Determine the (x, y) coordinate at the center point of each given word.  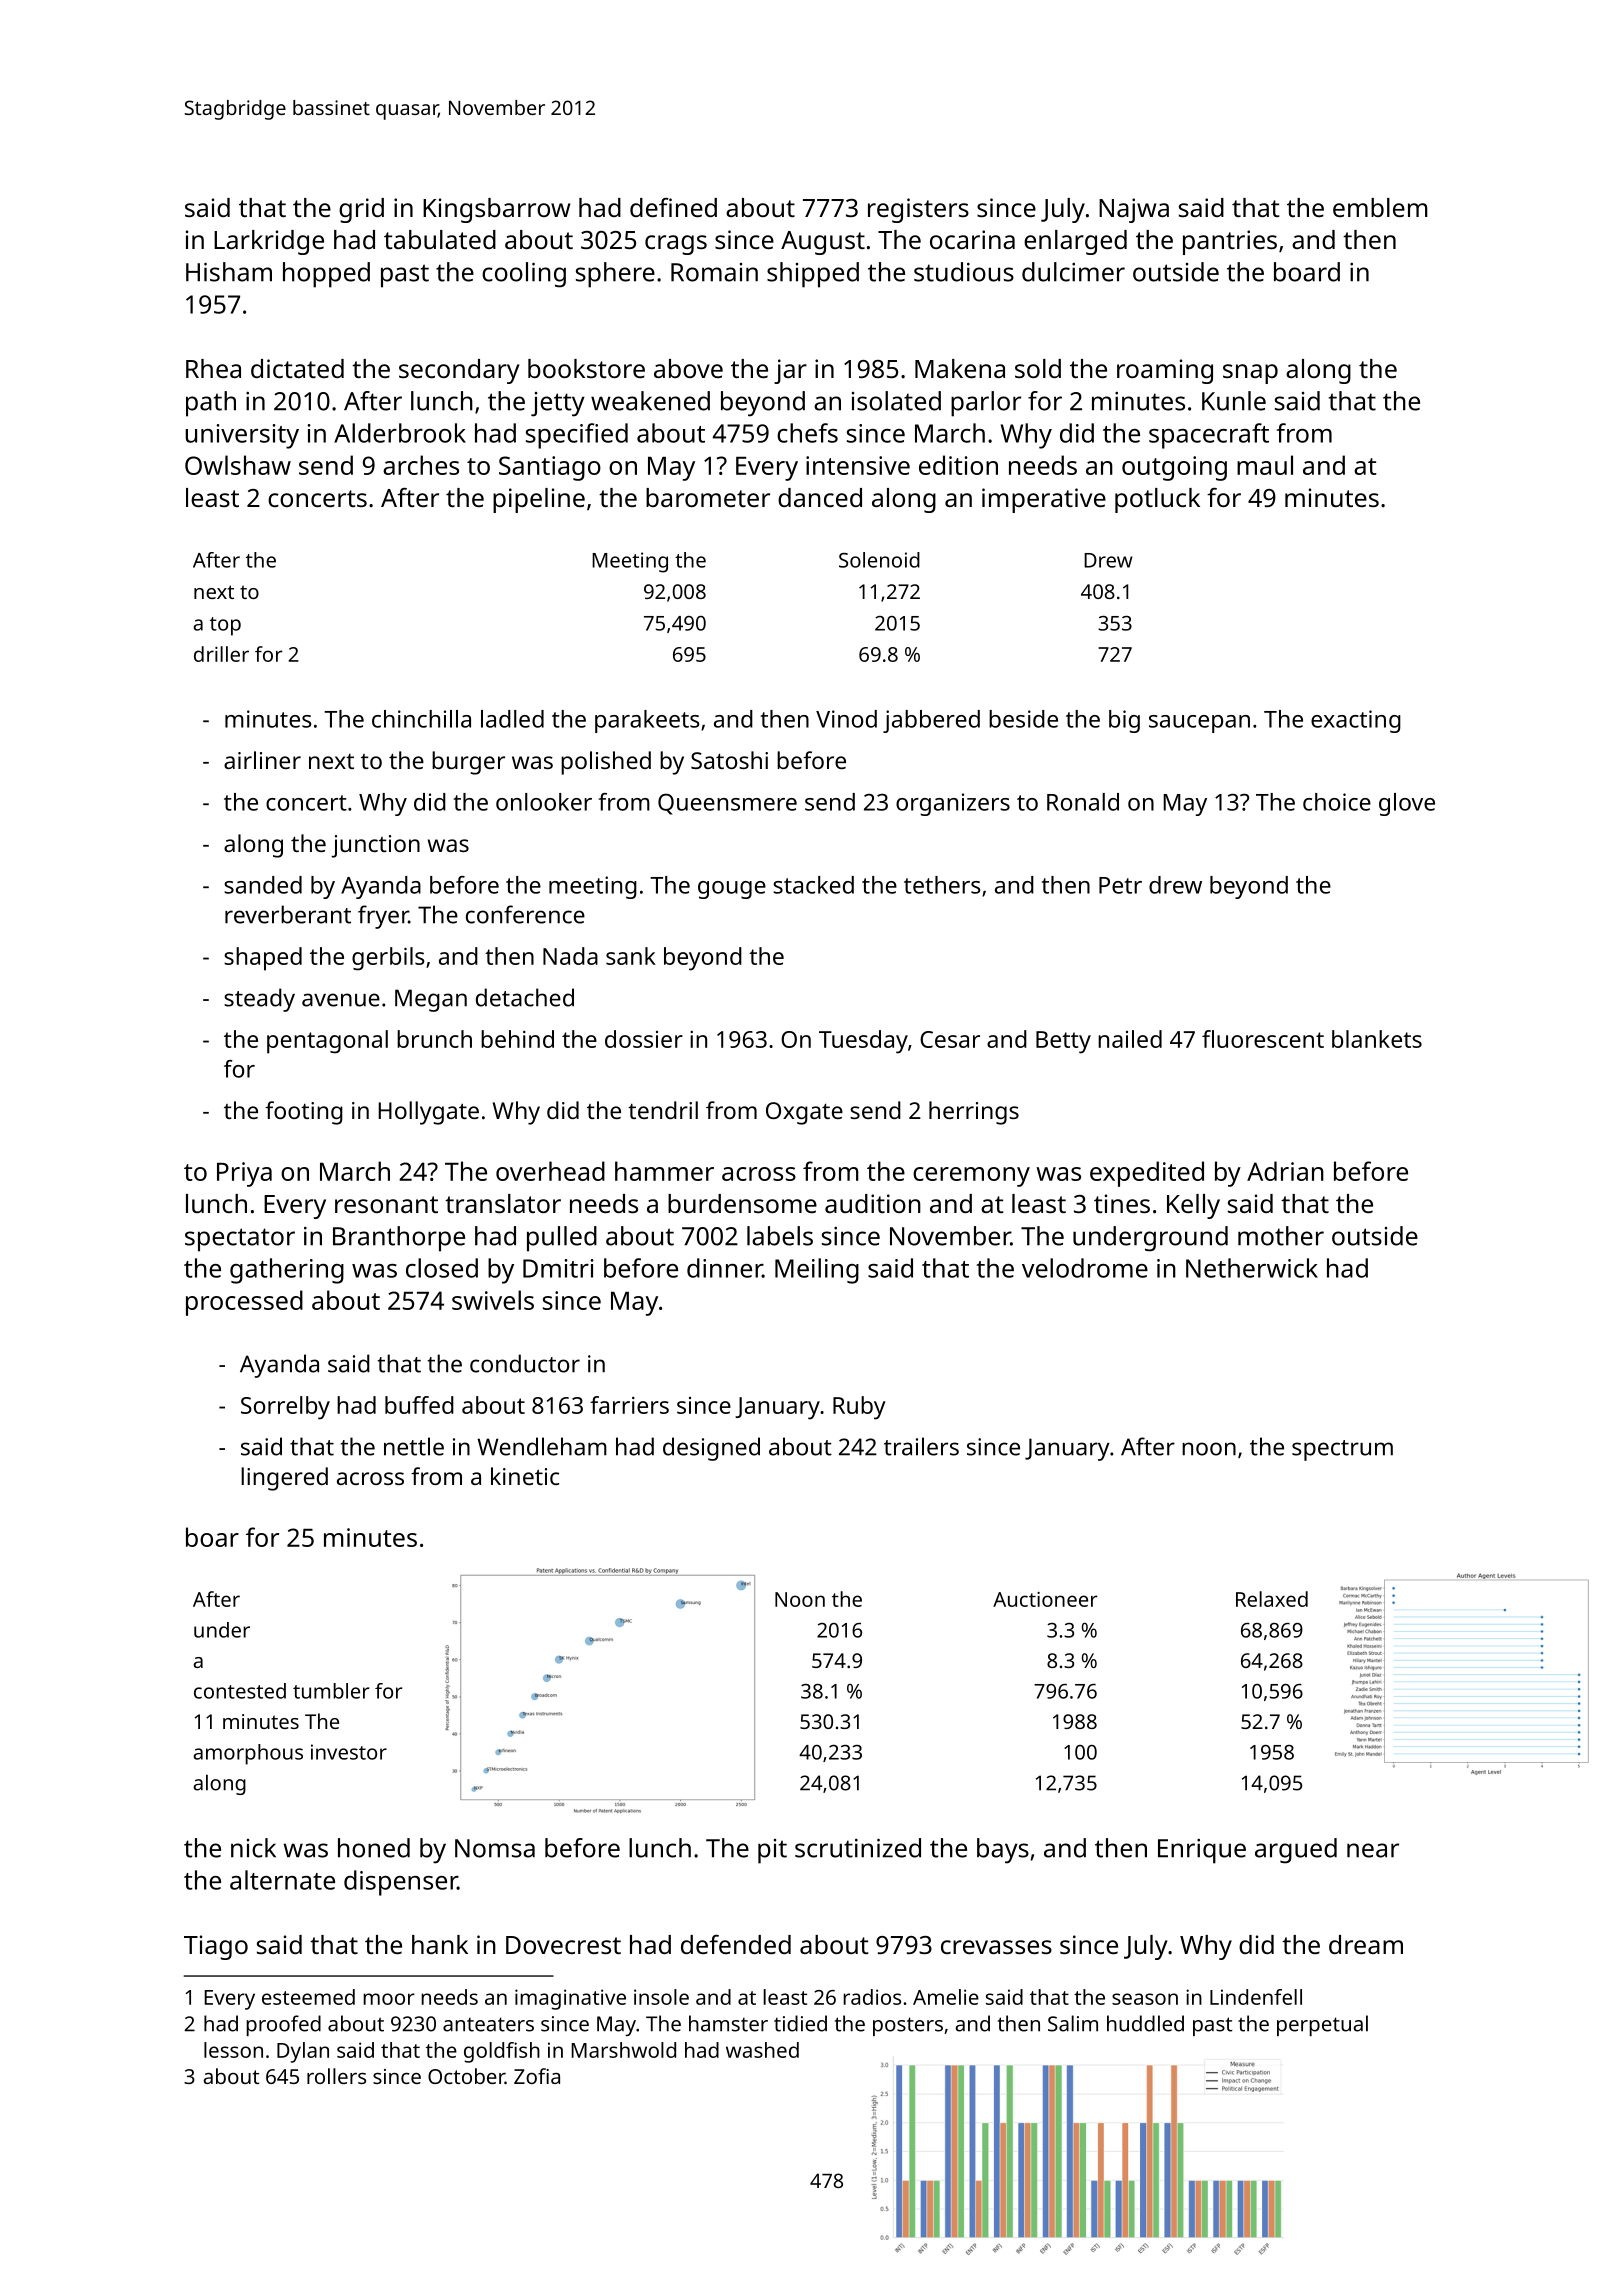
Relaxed (1272, 1599)
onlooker (544, 802)
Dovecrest (563, 1945)
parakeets (647, 721)
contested (240, 1691)
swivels (493, 1300)
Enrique (1202, 1851)
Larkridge (269, 242)
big (1124, 721)
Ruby (859, 1408)
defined (673, 207)
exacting (1356, 721)
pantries (1230, 242)
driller (221, 654)
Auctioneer (1045, 1599)
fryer (383, 917)
